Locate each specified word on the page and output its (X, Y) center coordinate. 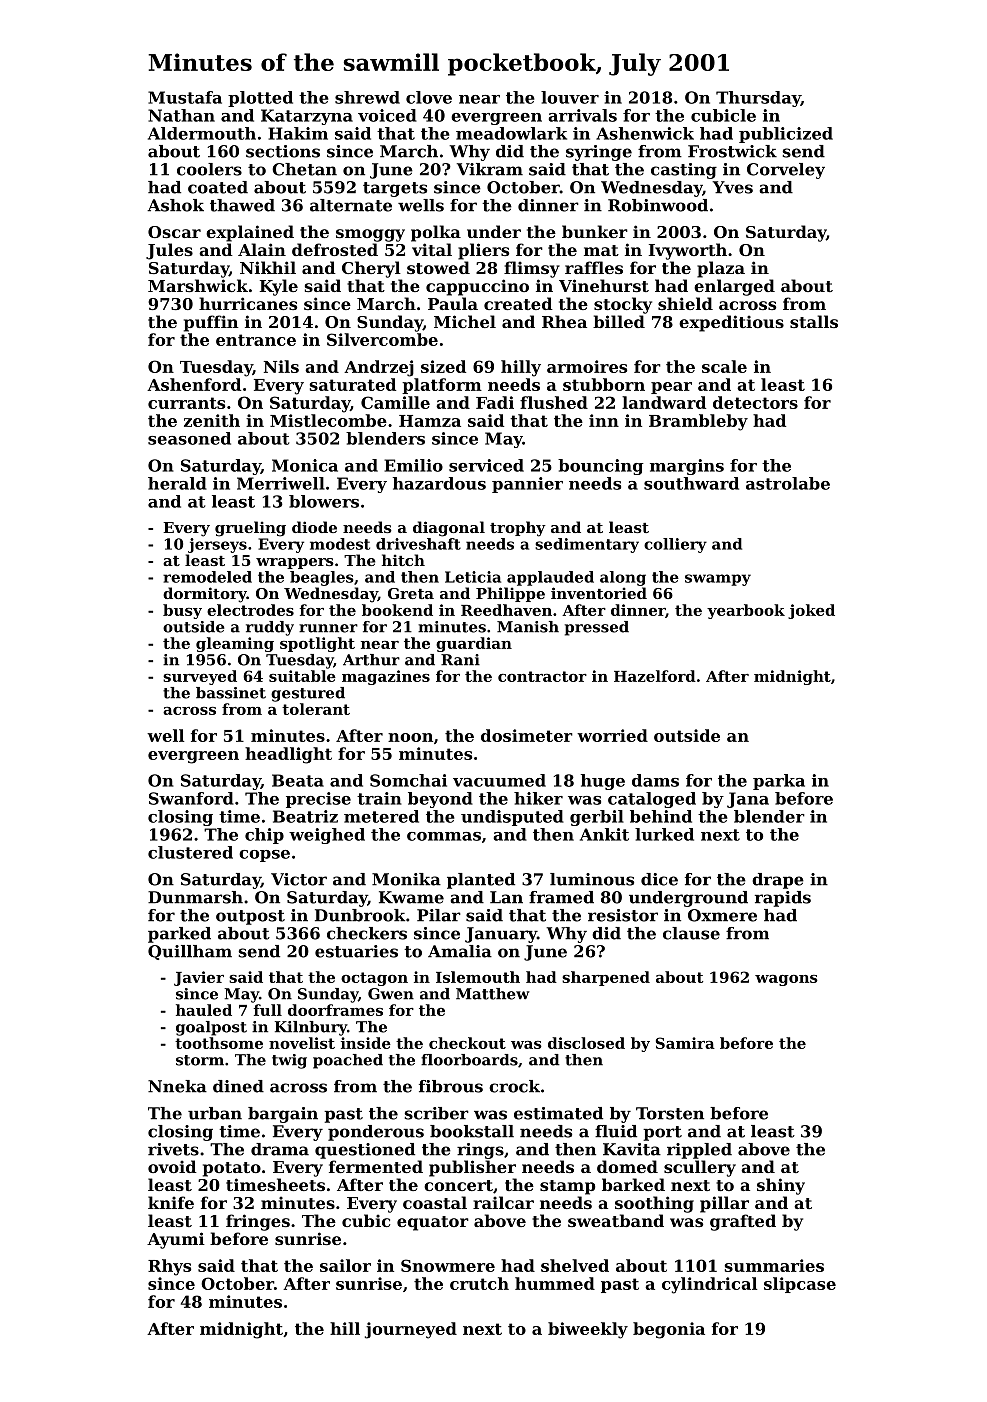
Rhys (169, 1267)
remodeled (207, 577)
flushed (554, 402)
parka (779, 782)
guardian (474, 644)
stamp (567, 1187)
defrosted (335, 249)
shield (685, 303)
